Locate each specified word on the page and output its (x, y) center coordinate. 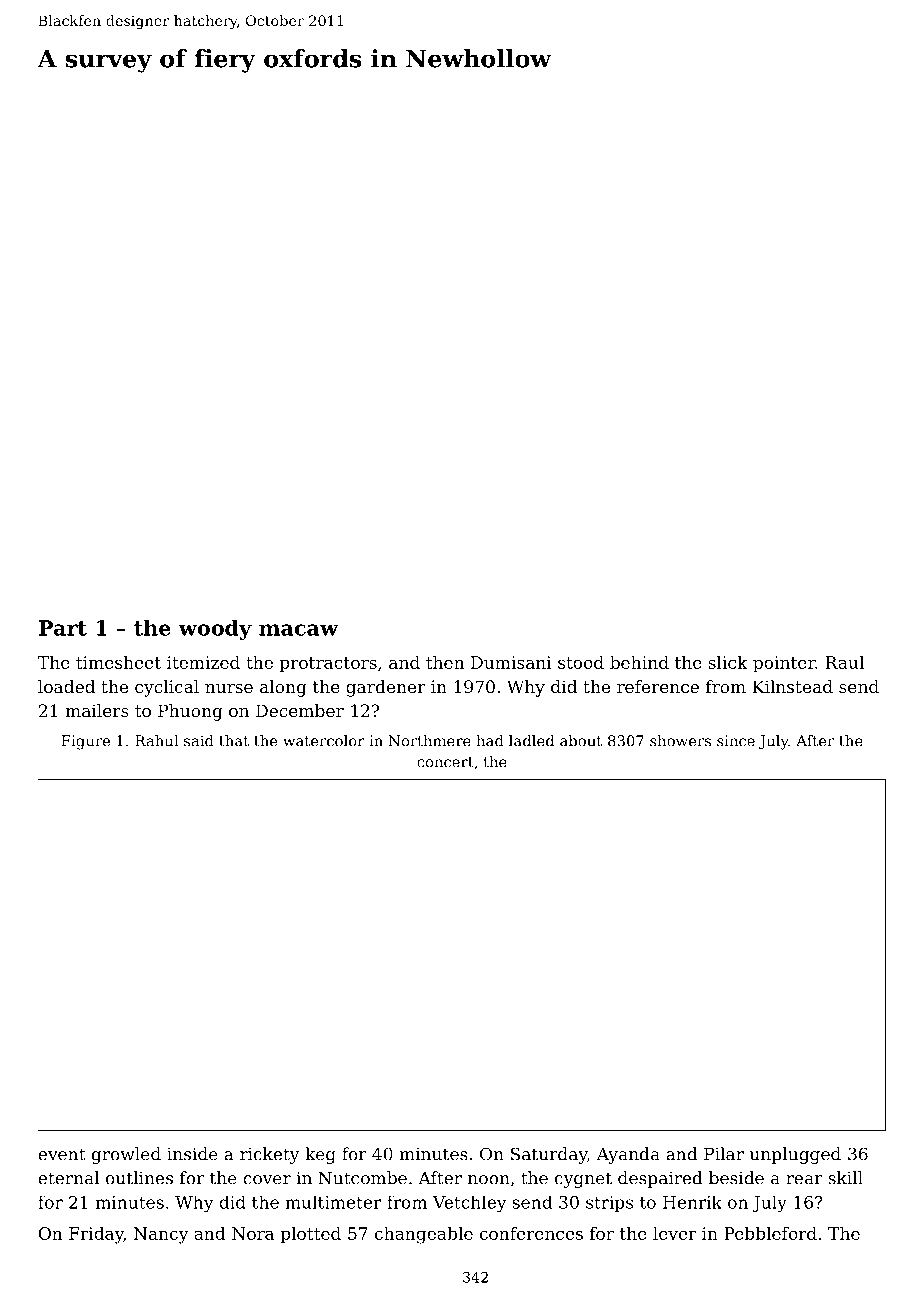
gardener (385, 688)
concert (445, 762)
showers (680, 741)
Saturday (549, 1155)
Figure (85, 742)
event (62, 1154)
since (736, 741)
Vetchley (469, 1203)
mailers (97, 710)
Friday (96, 1235)
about (581, 741)
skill (845, 1178)
